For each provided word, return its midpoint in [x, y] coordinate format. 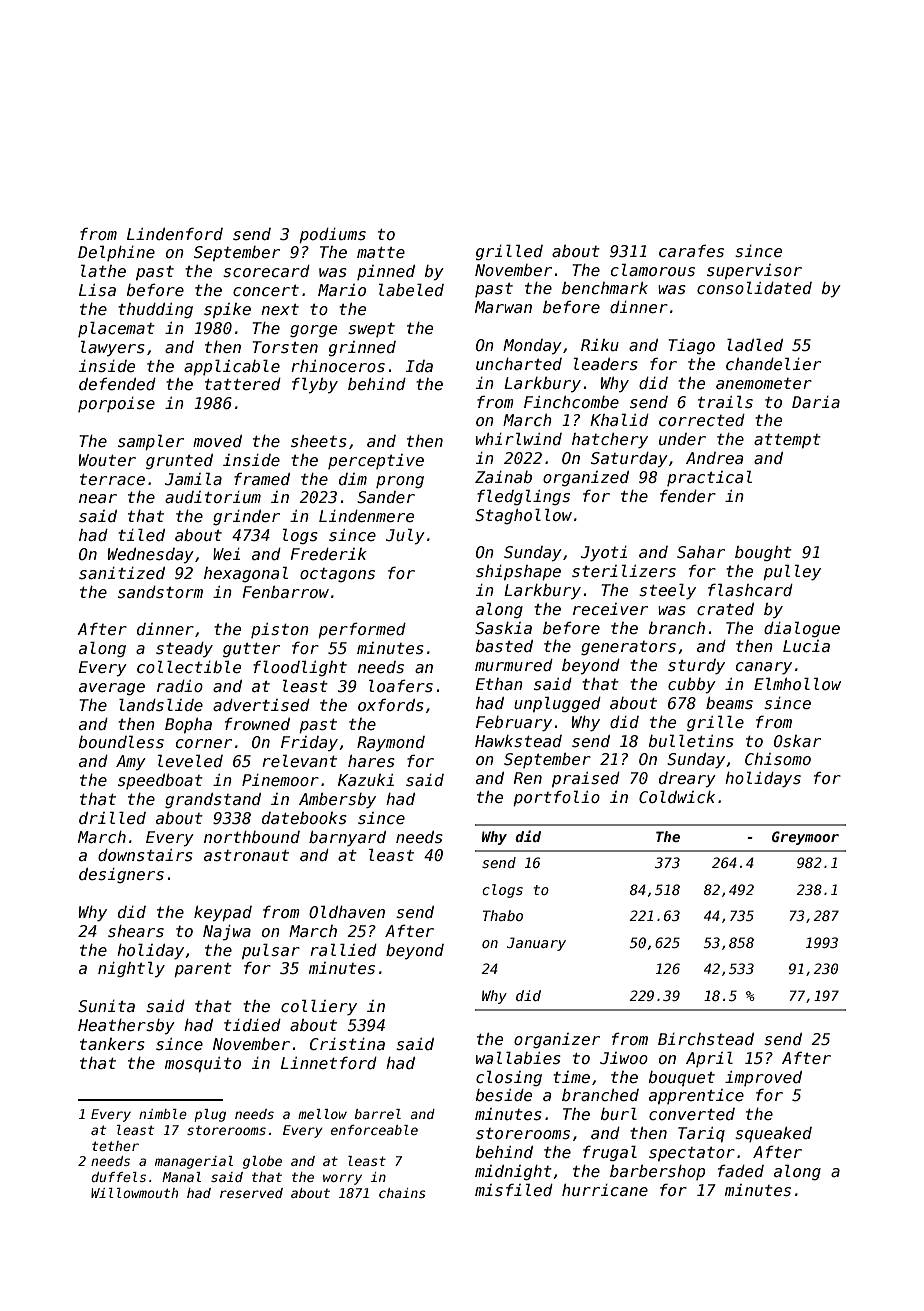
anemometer [764, 383]
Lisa [97, 290]
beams [729, 703]
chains [402, 1193]
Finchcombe [571, 402]
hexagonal [246, 574]
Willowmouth [134, 1193]
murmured [514, 665]
